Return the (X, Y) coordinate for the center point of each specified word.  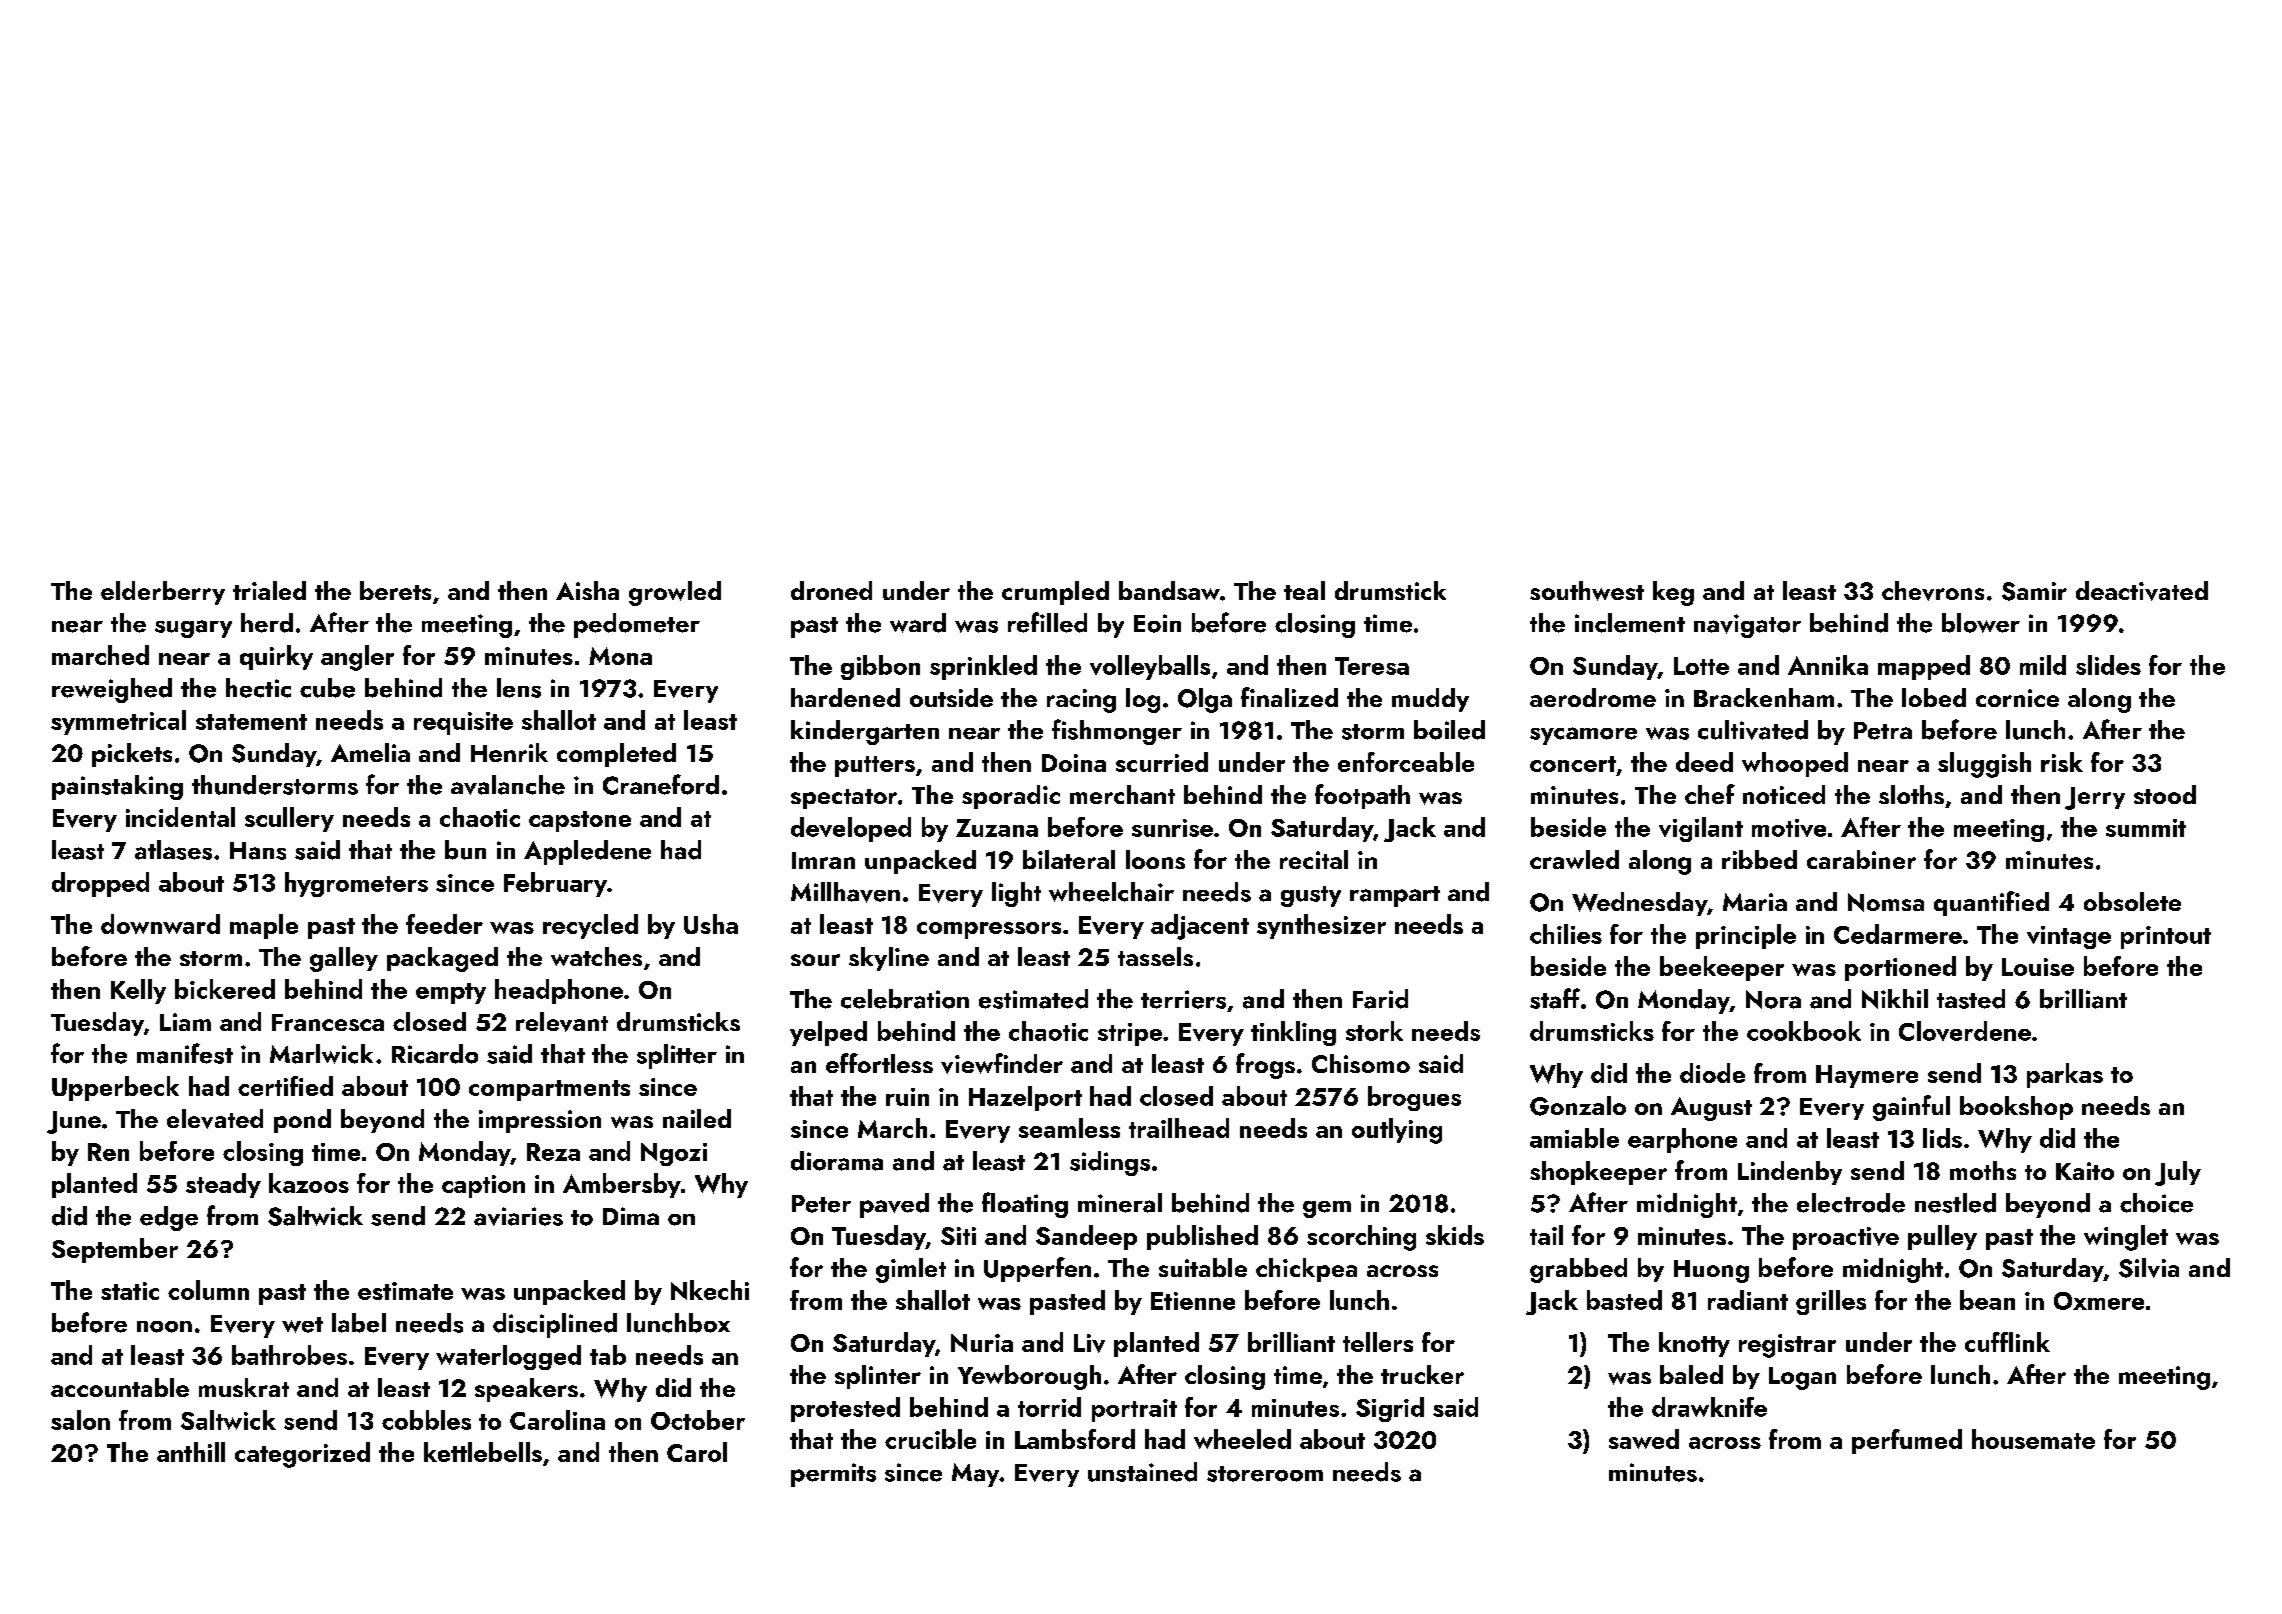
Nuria (982, 1343)
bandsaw (1169, 590)
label (359, 1323)
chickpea (1306, 1270)
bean (1987, 1300)
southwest (1587, 591)
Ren (108, 1152)
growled (675, 593)
